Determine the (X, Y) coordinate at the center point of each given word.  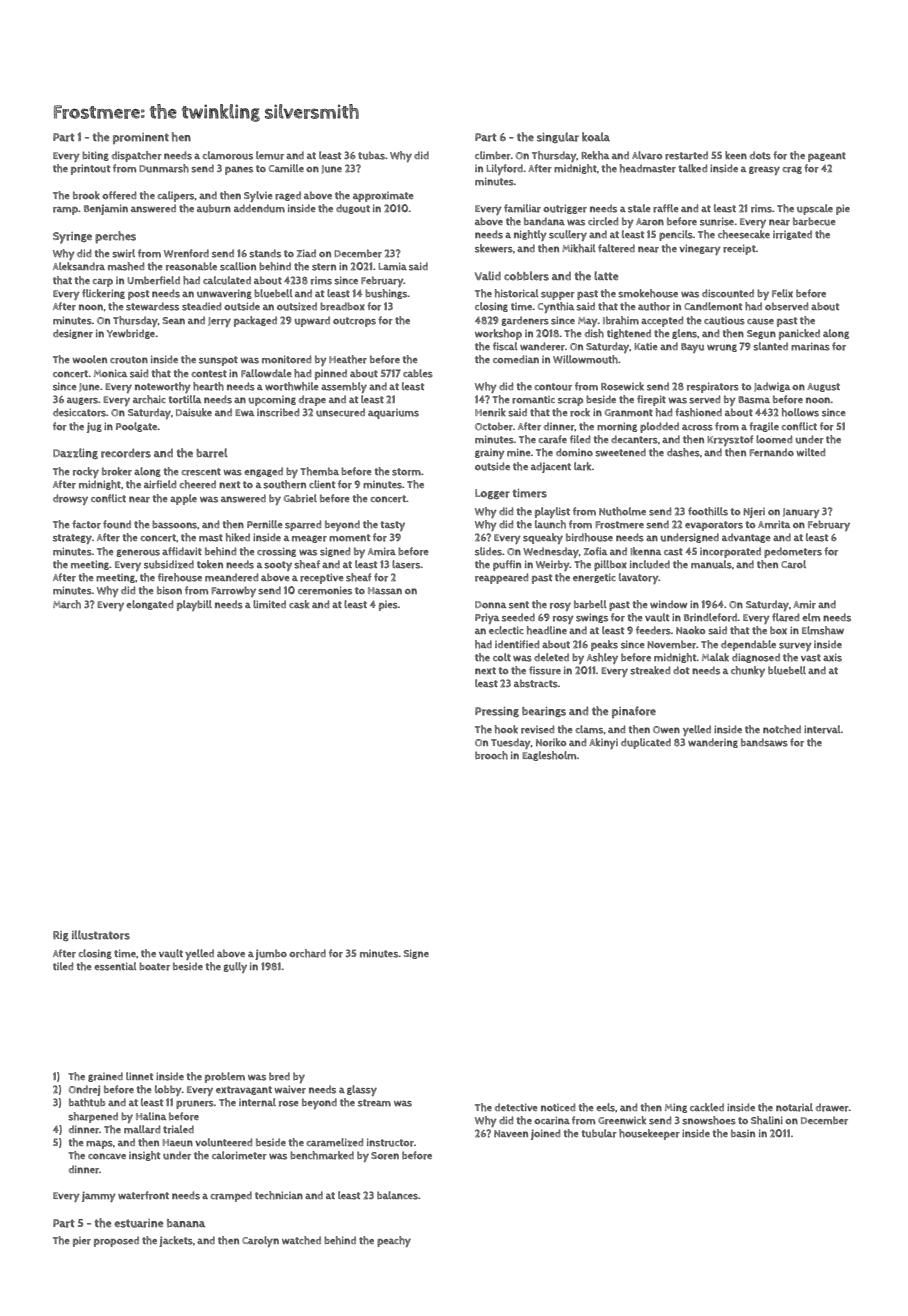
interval (822, 729)
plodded (659, 427)
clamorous (227, 155)
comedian (516, 359)
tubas (371, 155)
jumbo (271, 954)
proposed (116, 1241)
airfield (160, 484)
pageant (827, 157)
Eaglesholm (549, 756)
